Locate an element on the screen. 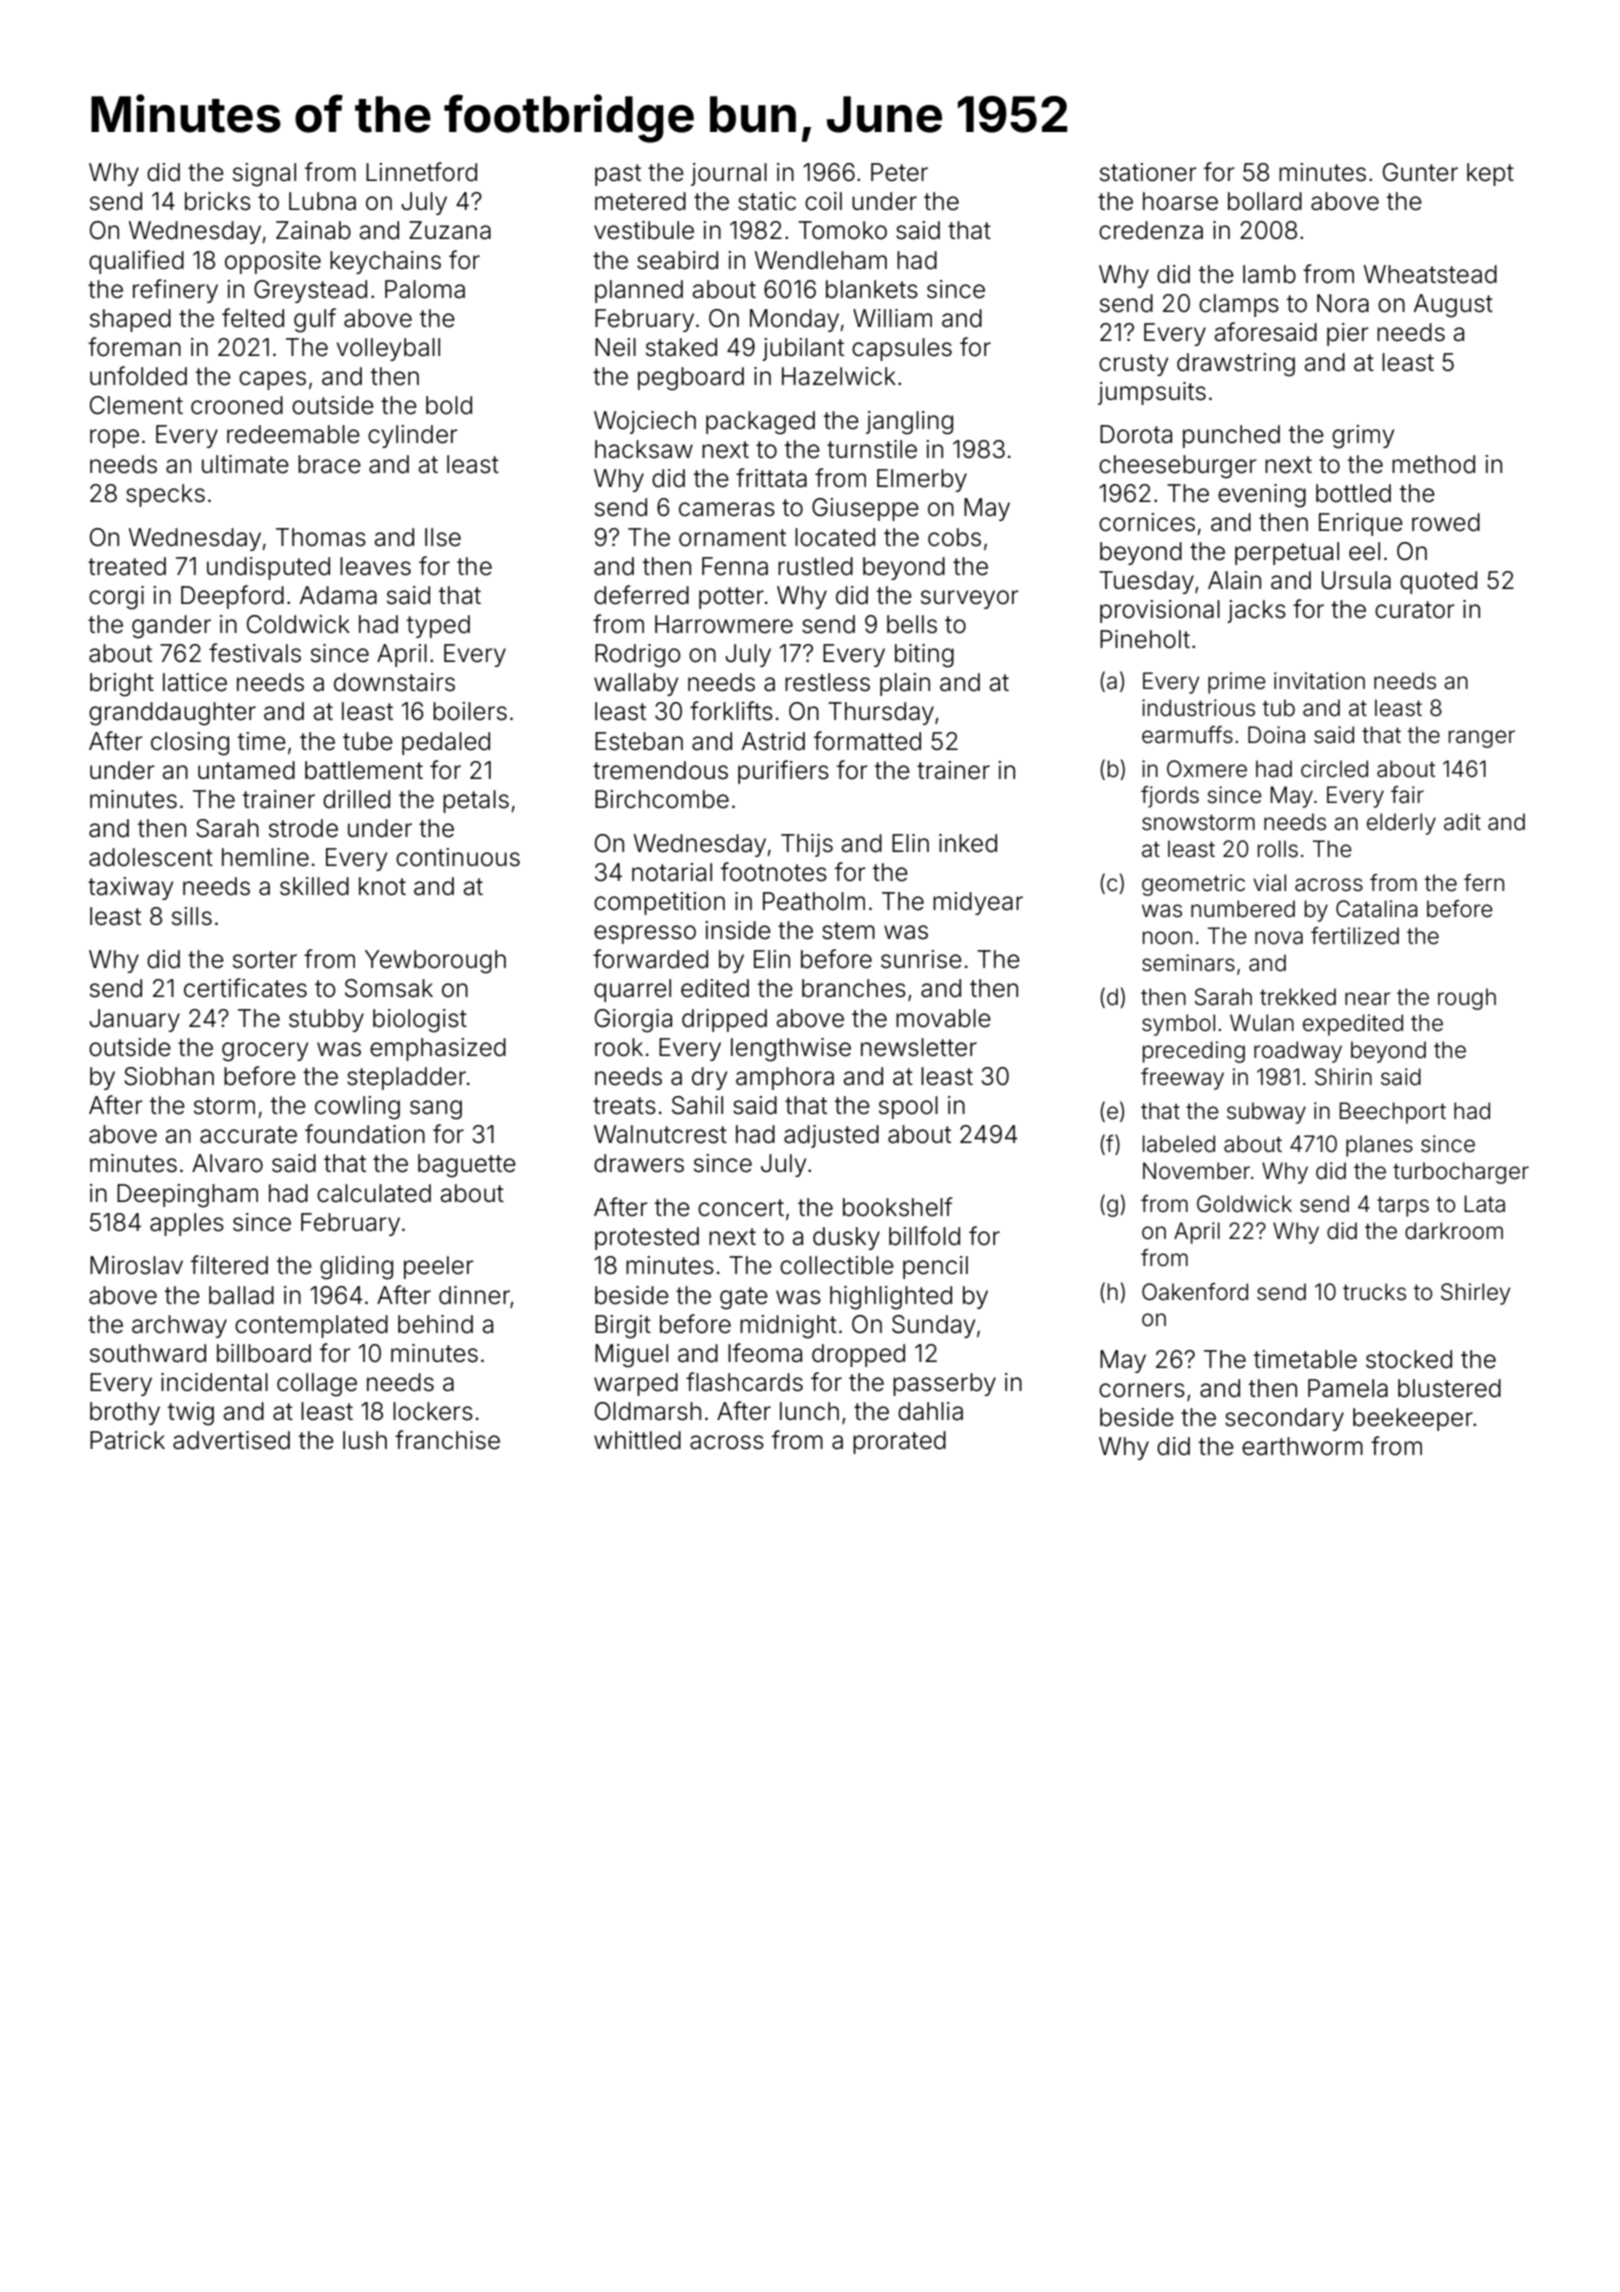 This screenshot has height=2292, width=1620. turbocharger is located at coordinates (1461, 1173).
